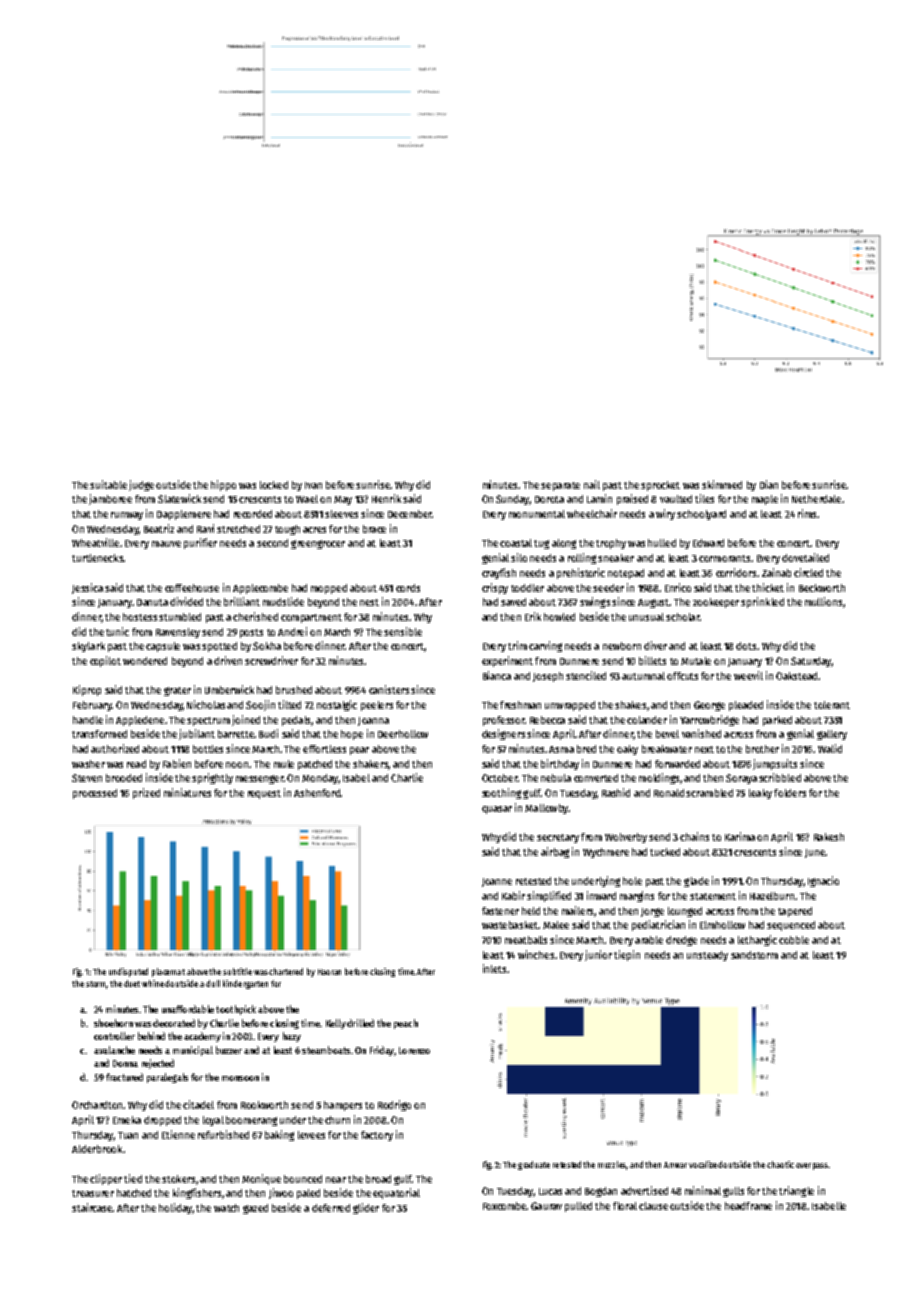 The height and width of the image is (1308, 924). What do you see at coordinates (794, 940) in the image?
I see `cobble` at bounding box center [794, 940].
